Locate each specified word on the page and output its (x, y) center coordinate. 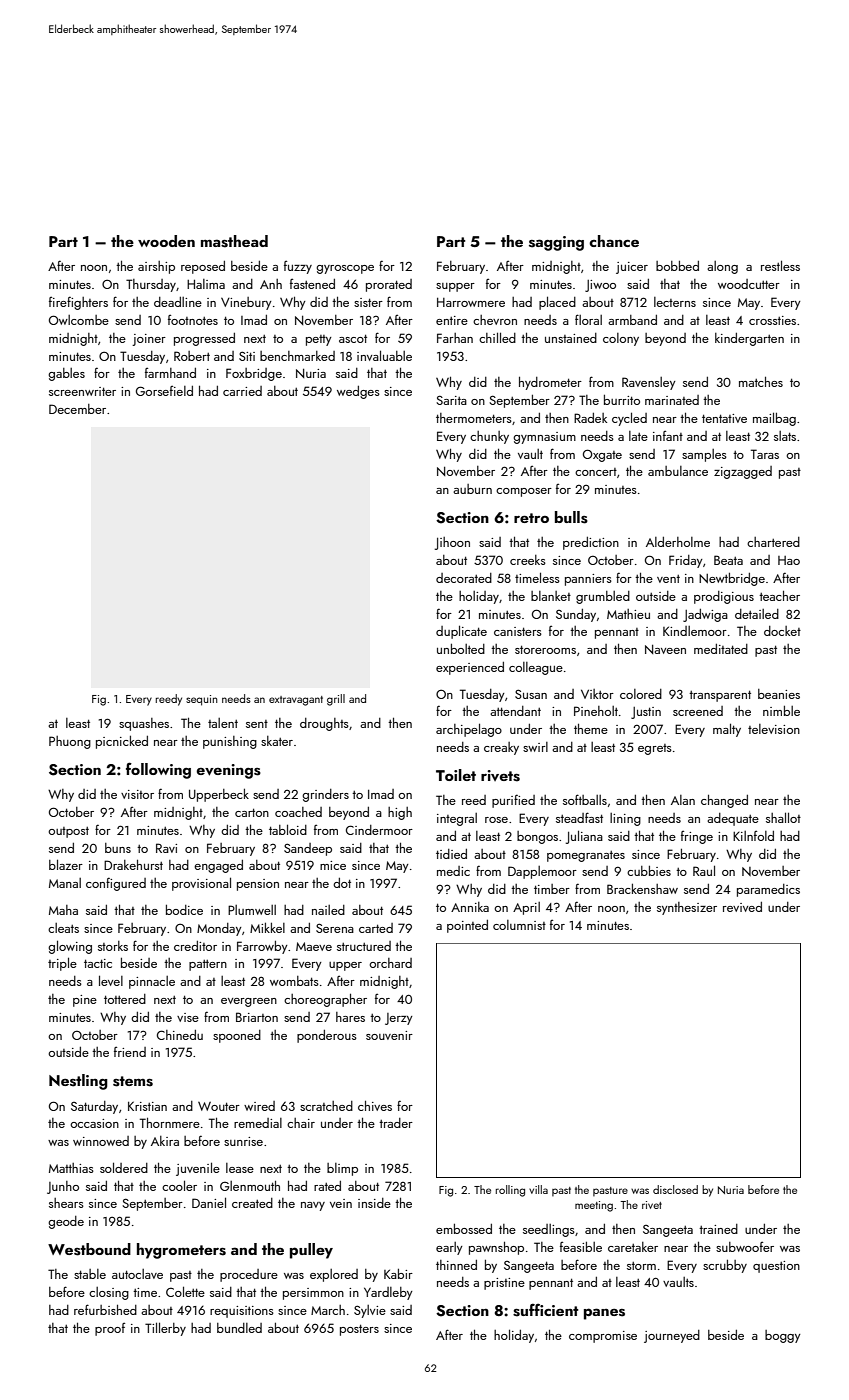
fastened (312, 283)
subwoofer (745, 1246)
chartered (773, 542)
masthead (234, 241)
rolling (510, 1191)
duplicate (461, 632)
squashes (144, 724)
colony (621, 339)
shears (66, 1203)
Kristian (147, 1106)
